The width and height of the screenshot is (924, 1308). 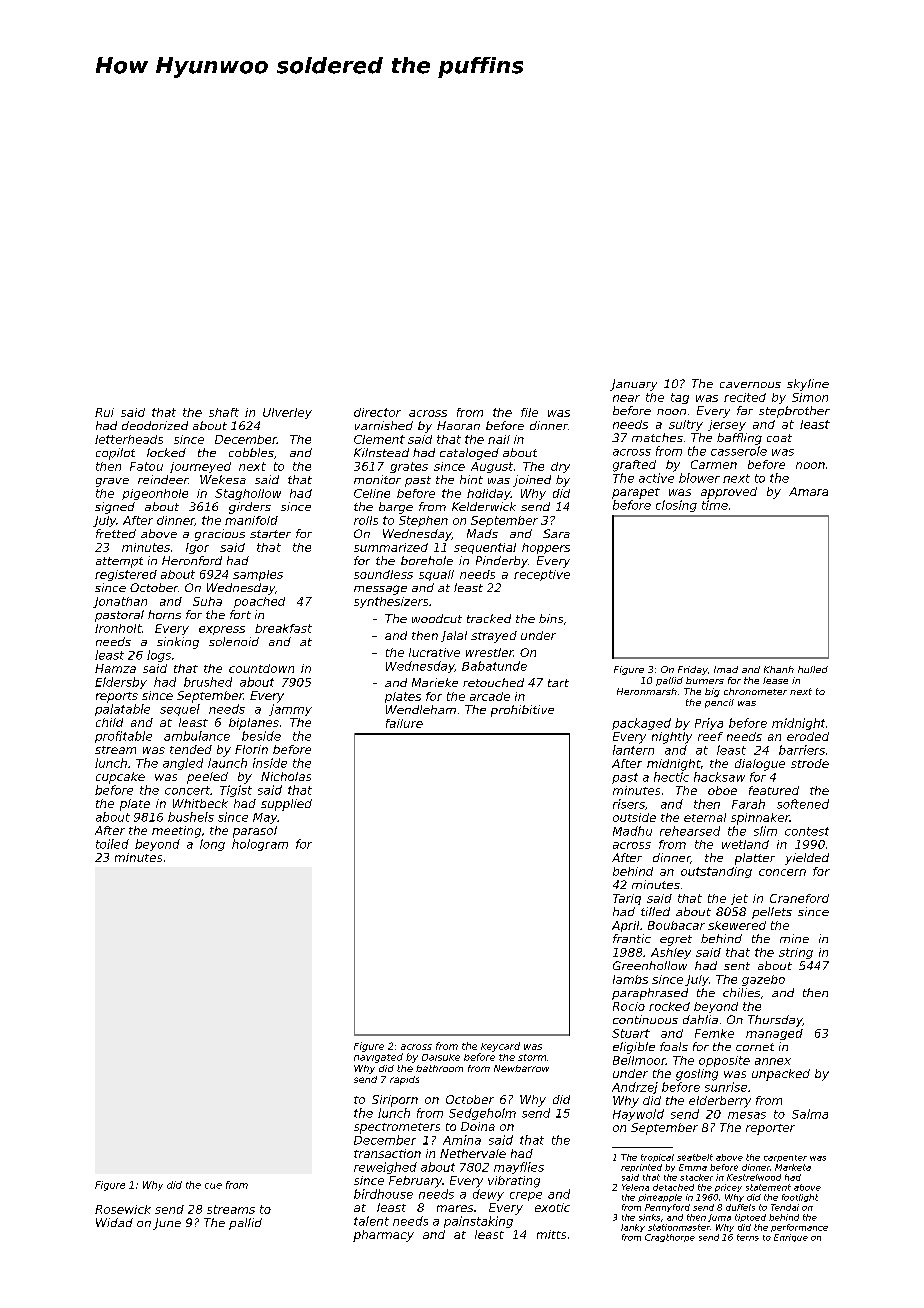 What do you see at coordinates (529, 412) in the screenshot?
I see `file` at bounding box center [529, 412].
